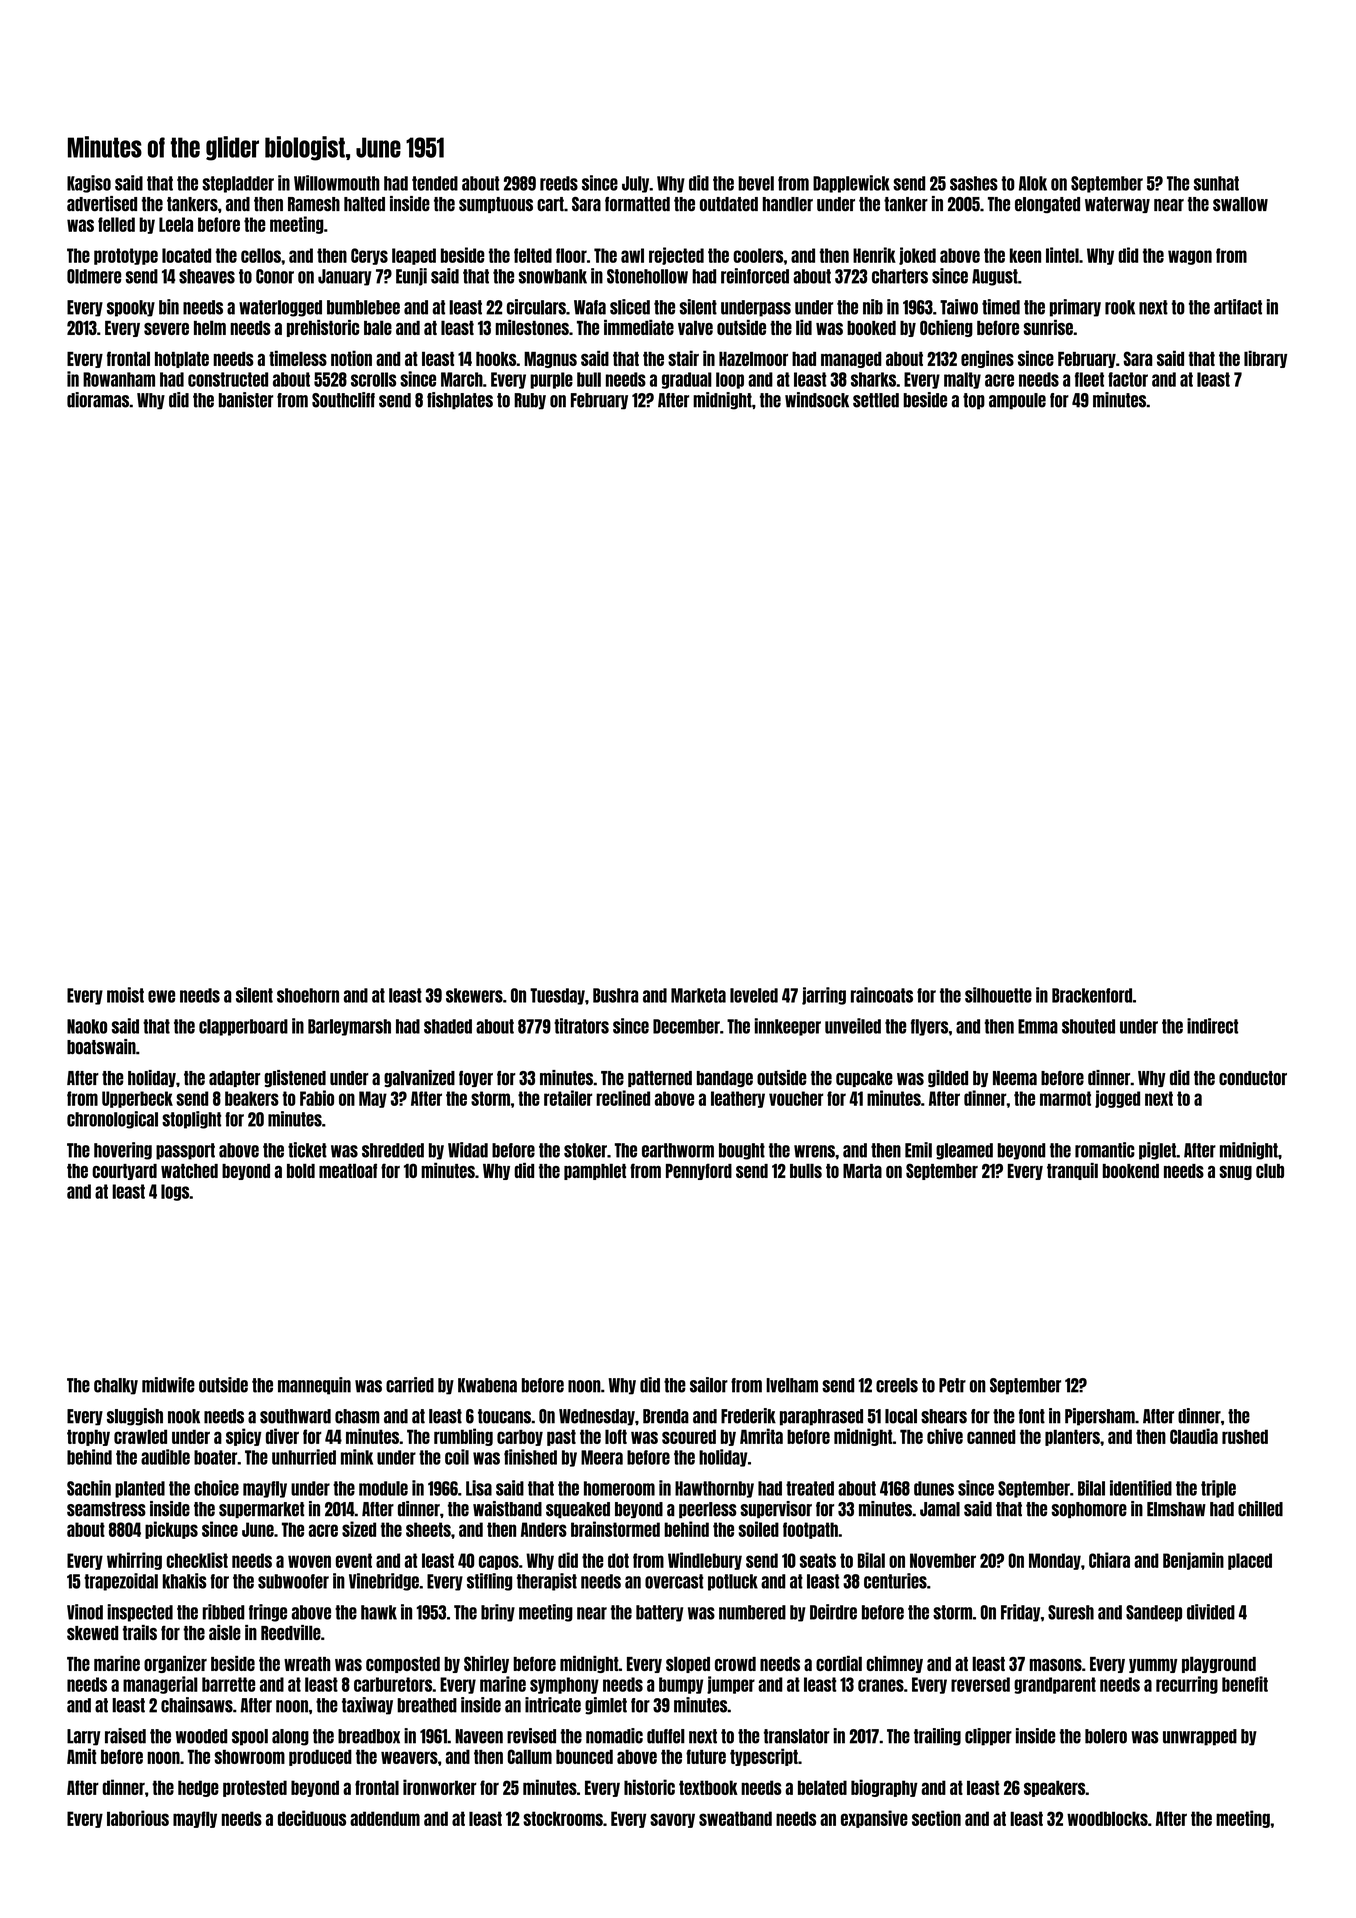  Describe the element at coordinates (676, 256) in the page. I see `rejected` at that location.
